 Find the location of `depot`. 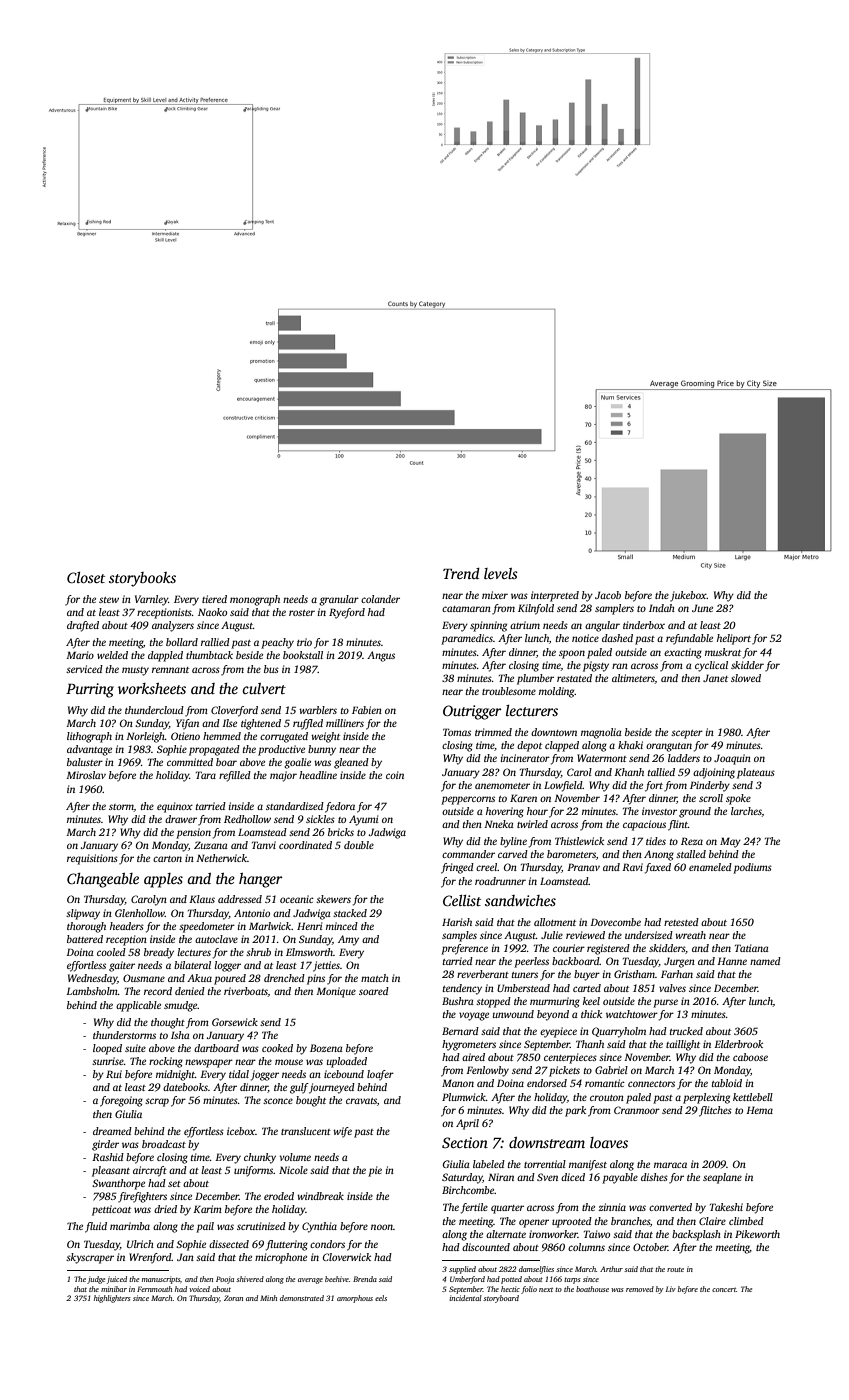

depot is located at coordinates (529, 746).
